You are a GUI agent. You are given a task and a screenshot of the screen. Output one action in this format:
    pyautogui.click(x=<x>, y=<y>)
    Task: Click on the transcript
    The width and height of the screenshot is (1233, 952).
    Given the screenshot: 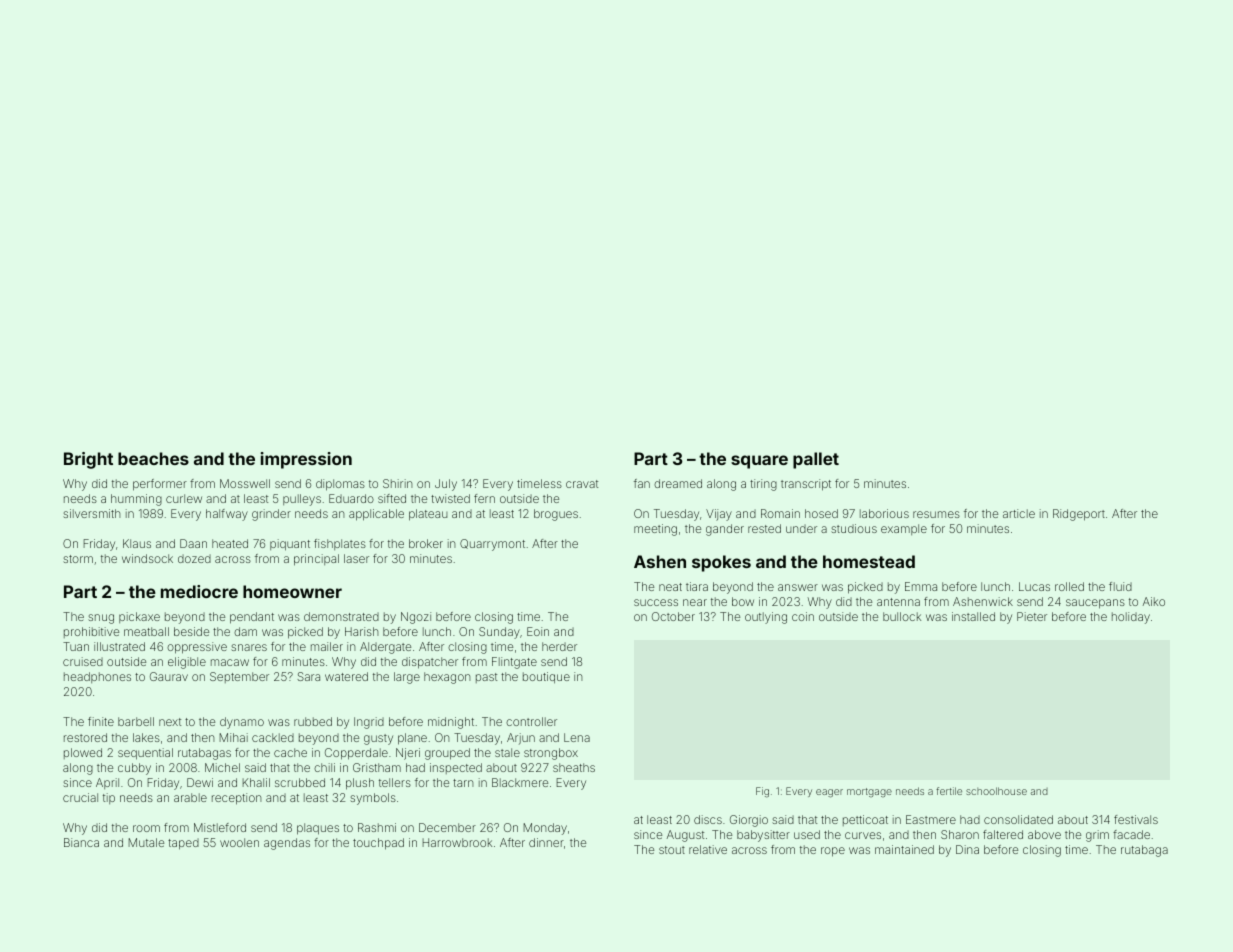 What is the action you would take?
    pyautogui.click(x=806, y=485)
